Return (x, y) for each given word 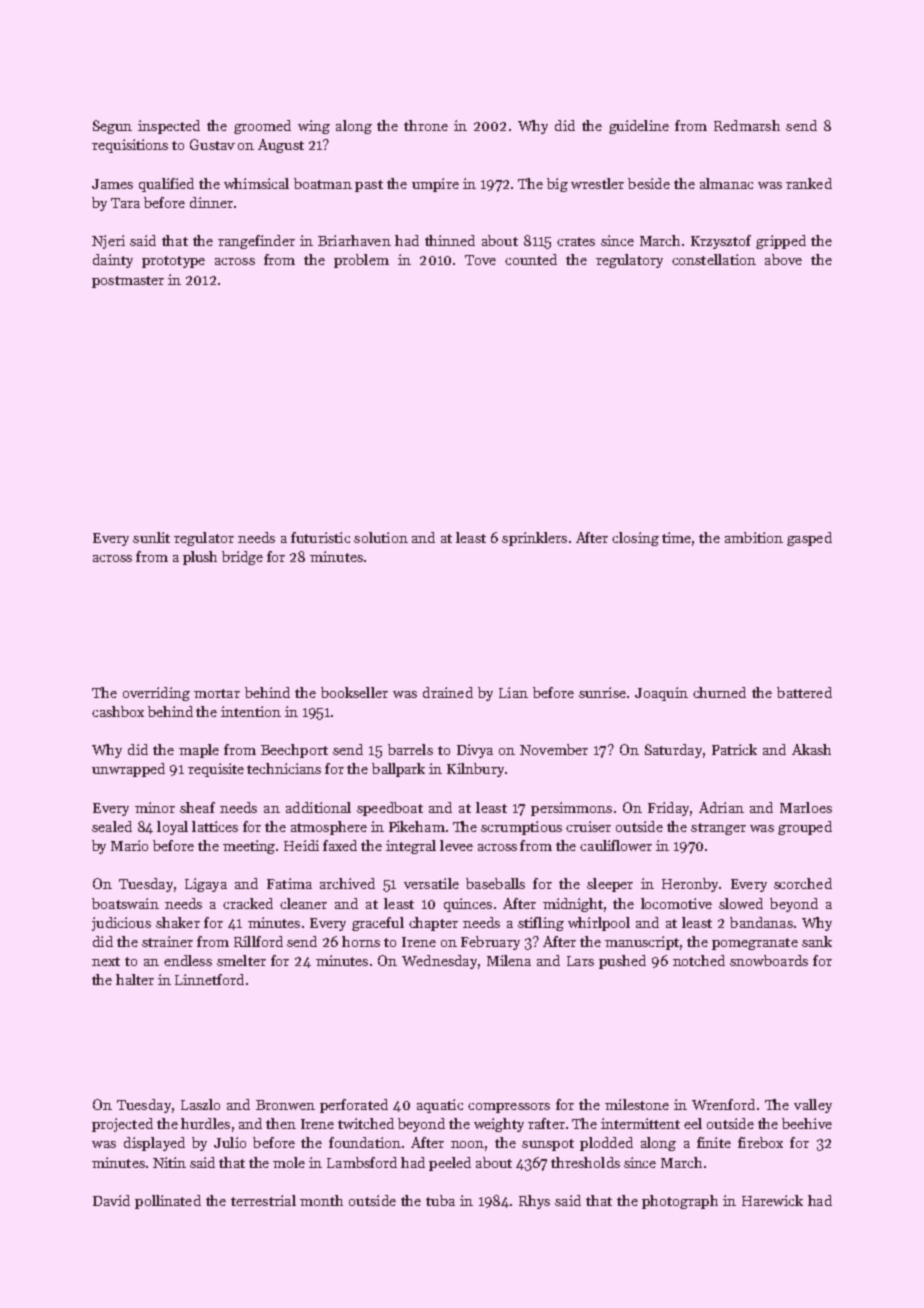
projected (122, 1125)
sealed (112, 826)
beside (649, 183)
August (281, 146)
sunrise (602, 692)
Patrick (734, 749)
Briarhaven (354, 240)
